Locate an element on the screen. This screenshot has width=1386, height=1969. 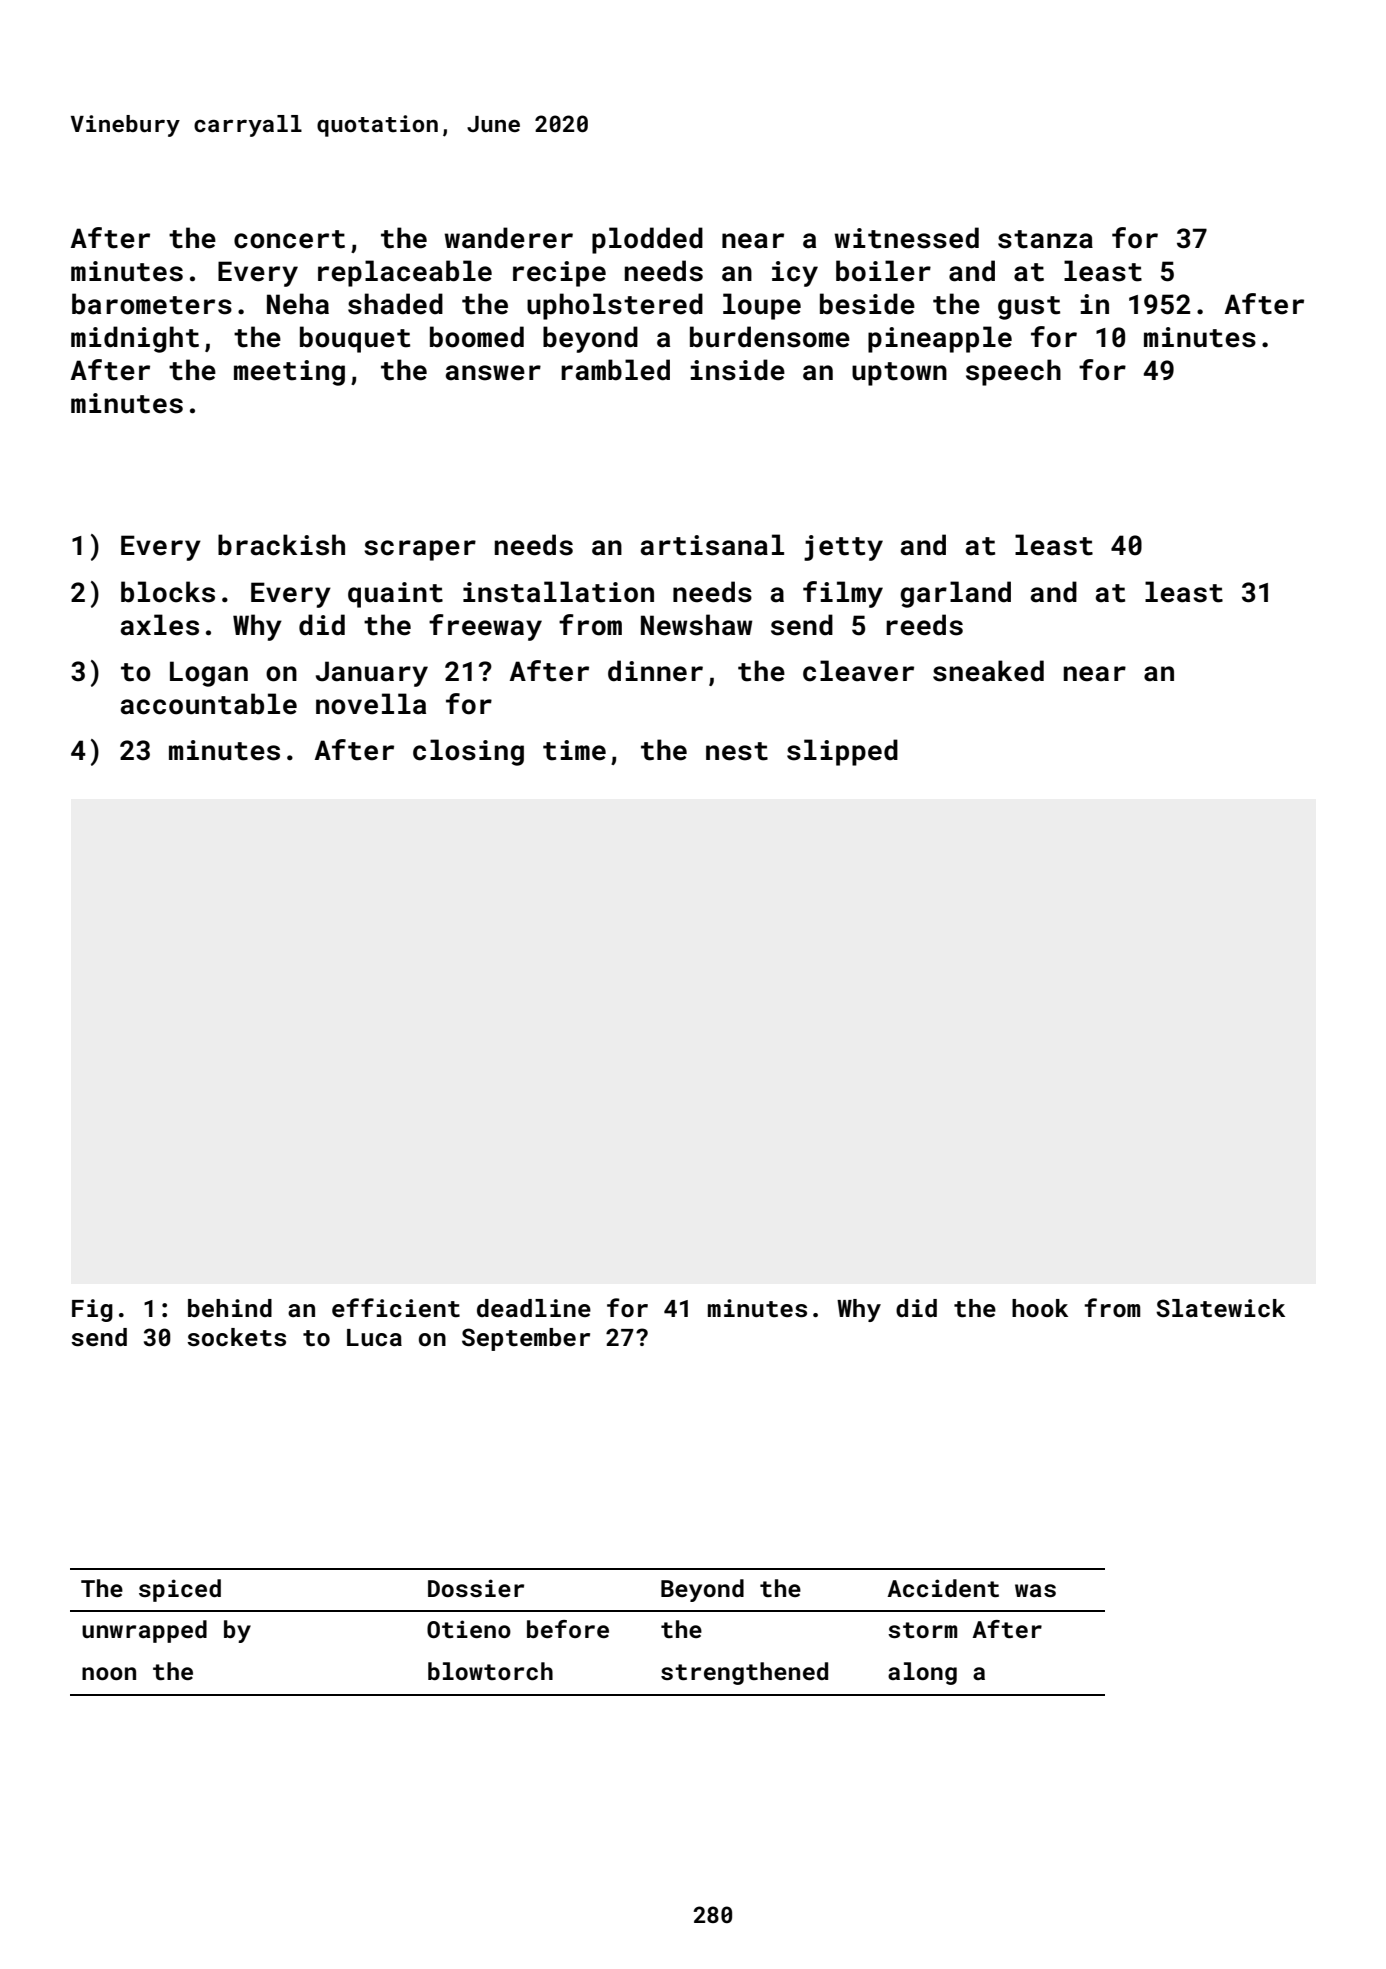
dinner is located at coordinates (655, 671).
